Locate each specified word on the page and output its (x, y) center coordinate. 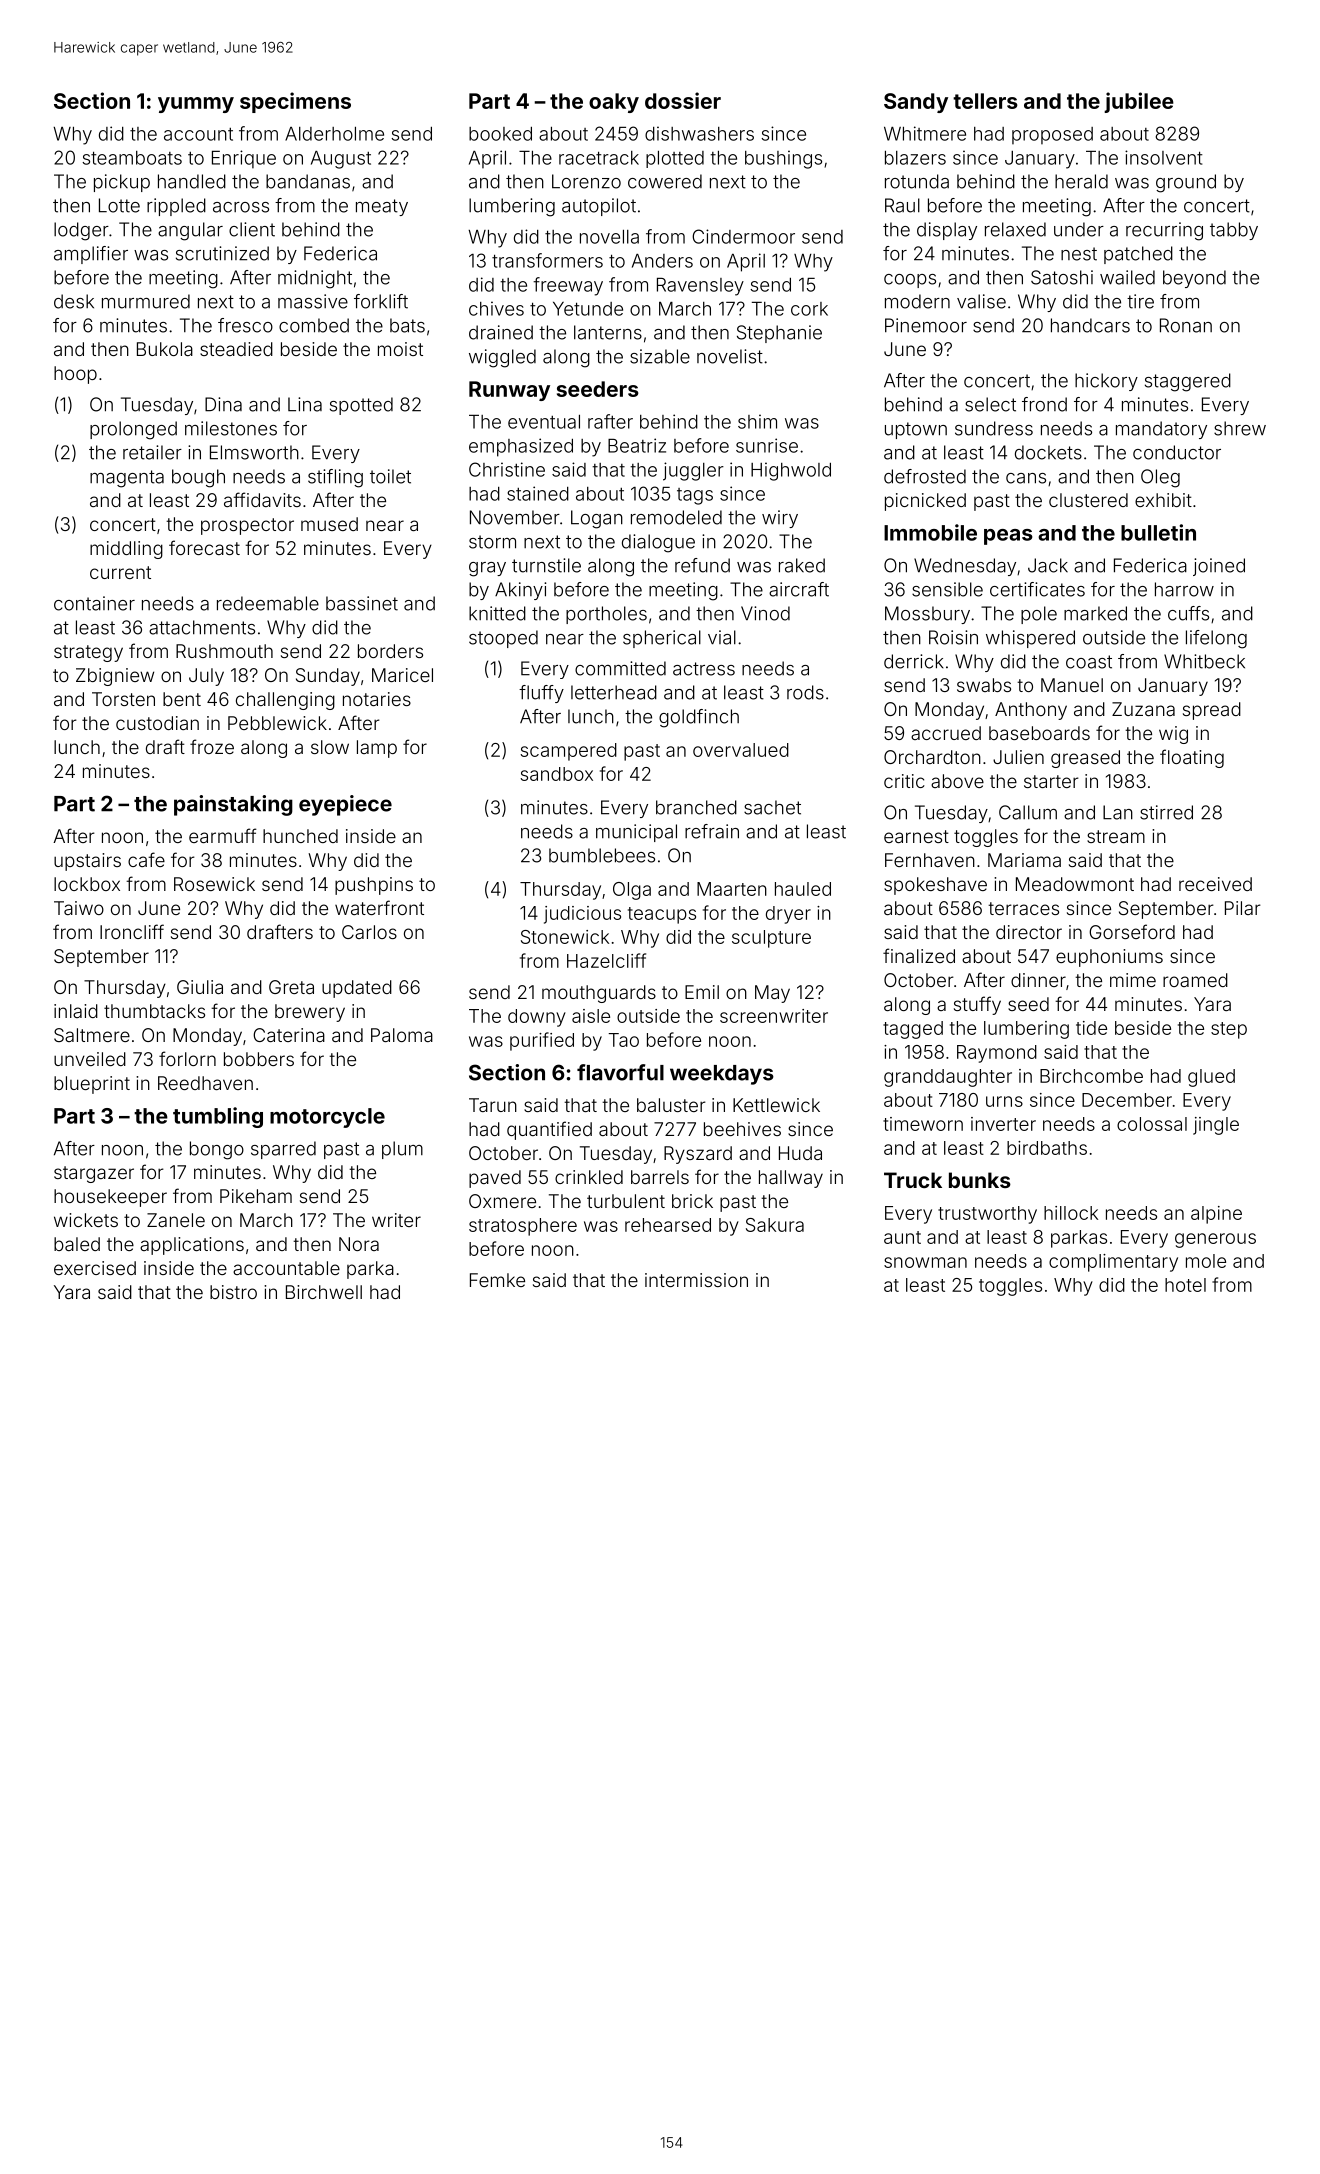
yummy (196, 105)
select (990, 404)
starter (1051, 781)
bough (198, 478)
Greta (291, 987)
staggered (1188, 382)
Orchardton (932, 757)
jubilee (1139, 102)
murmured (146, 301)
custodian (157, 723)
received (1215, 884)
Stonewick (565, 937)
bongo (217, 1150)
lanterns (608, 332)
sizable (660, 356)
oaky (614, 103)
